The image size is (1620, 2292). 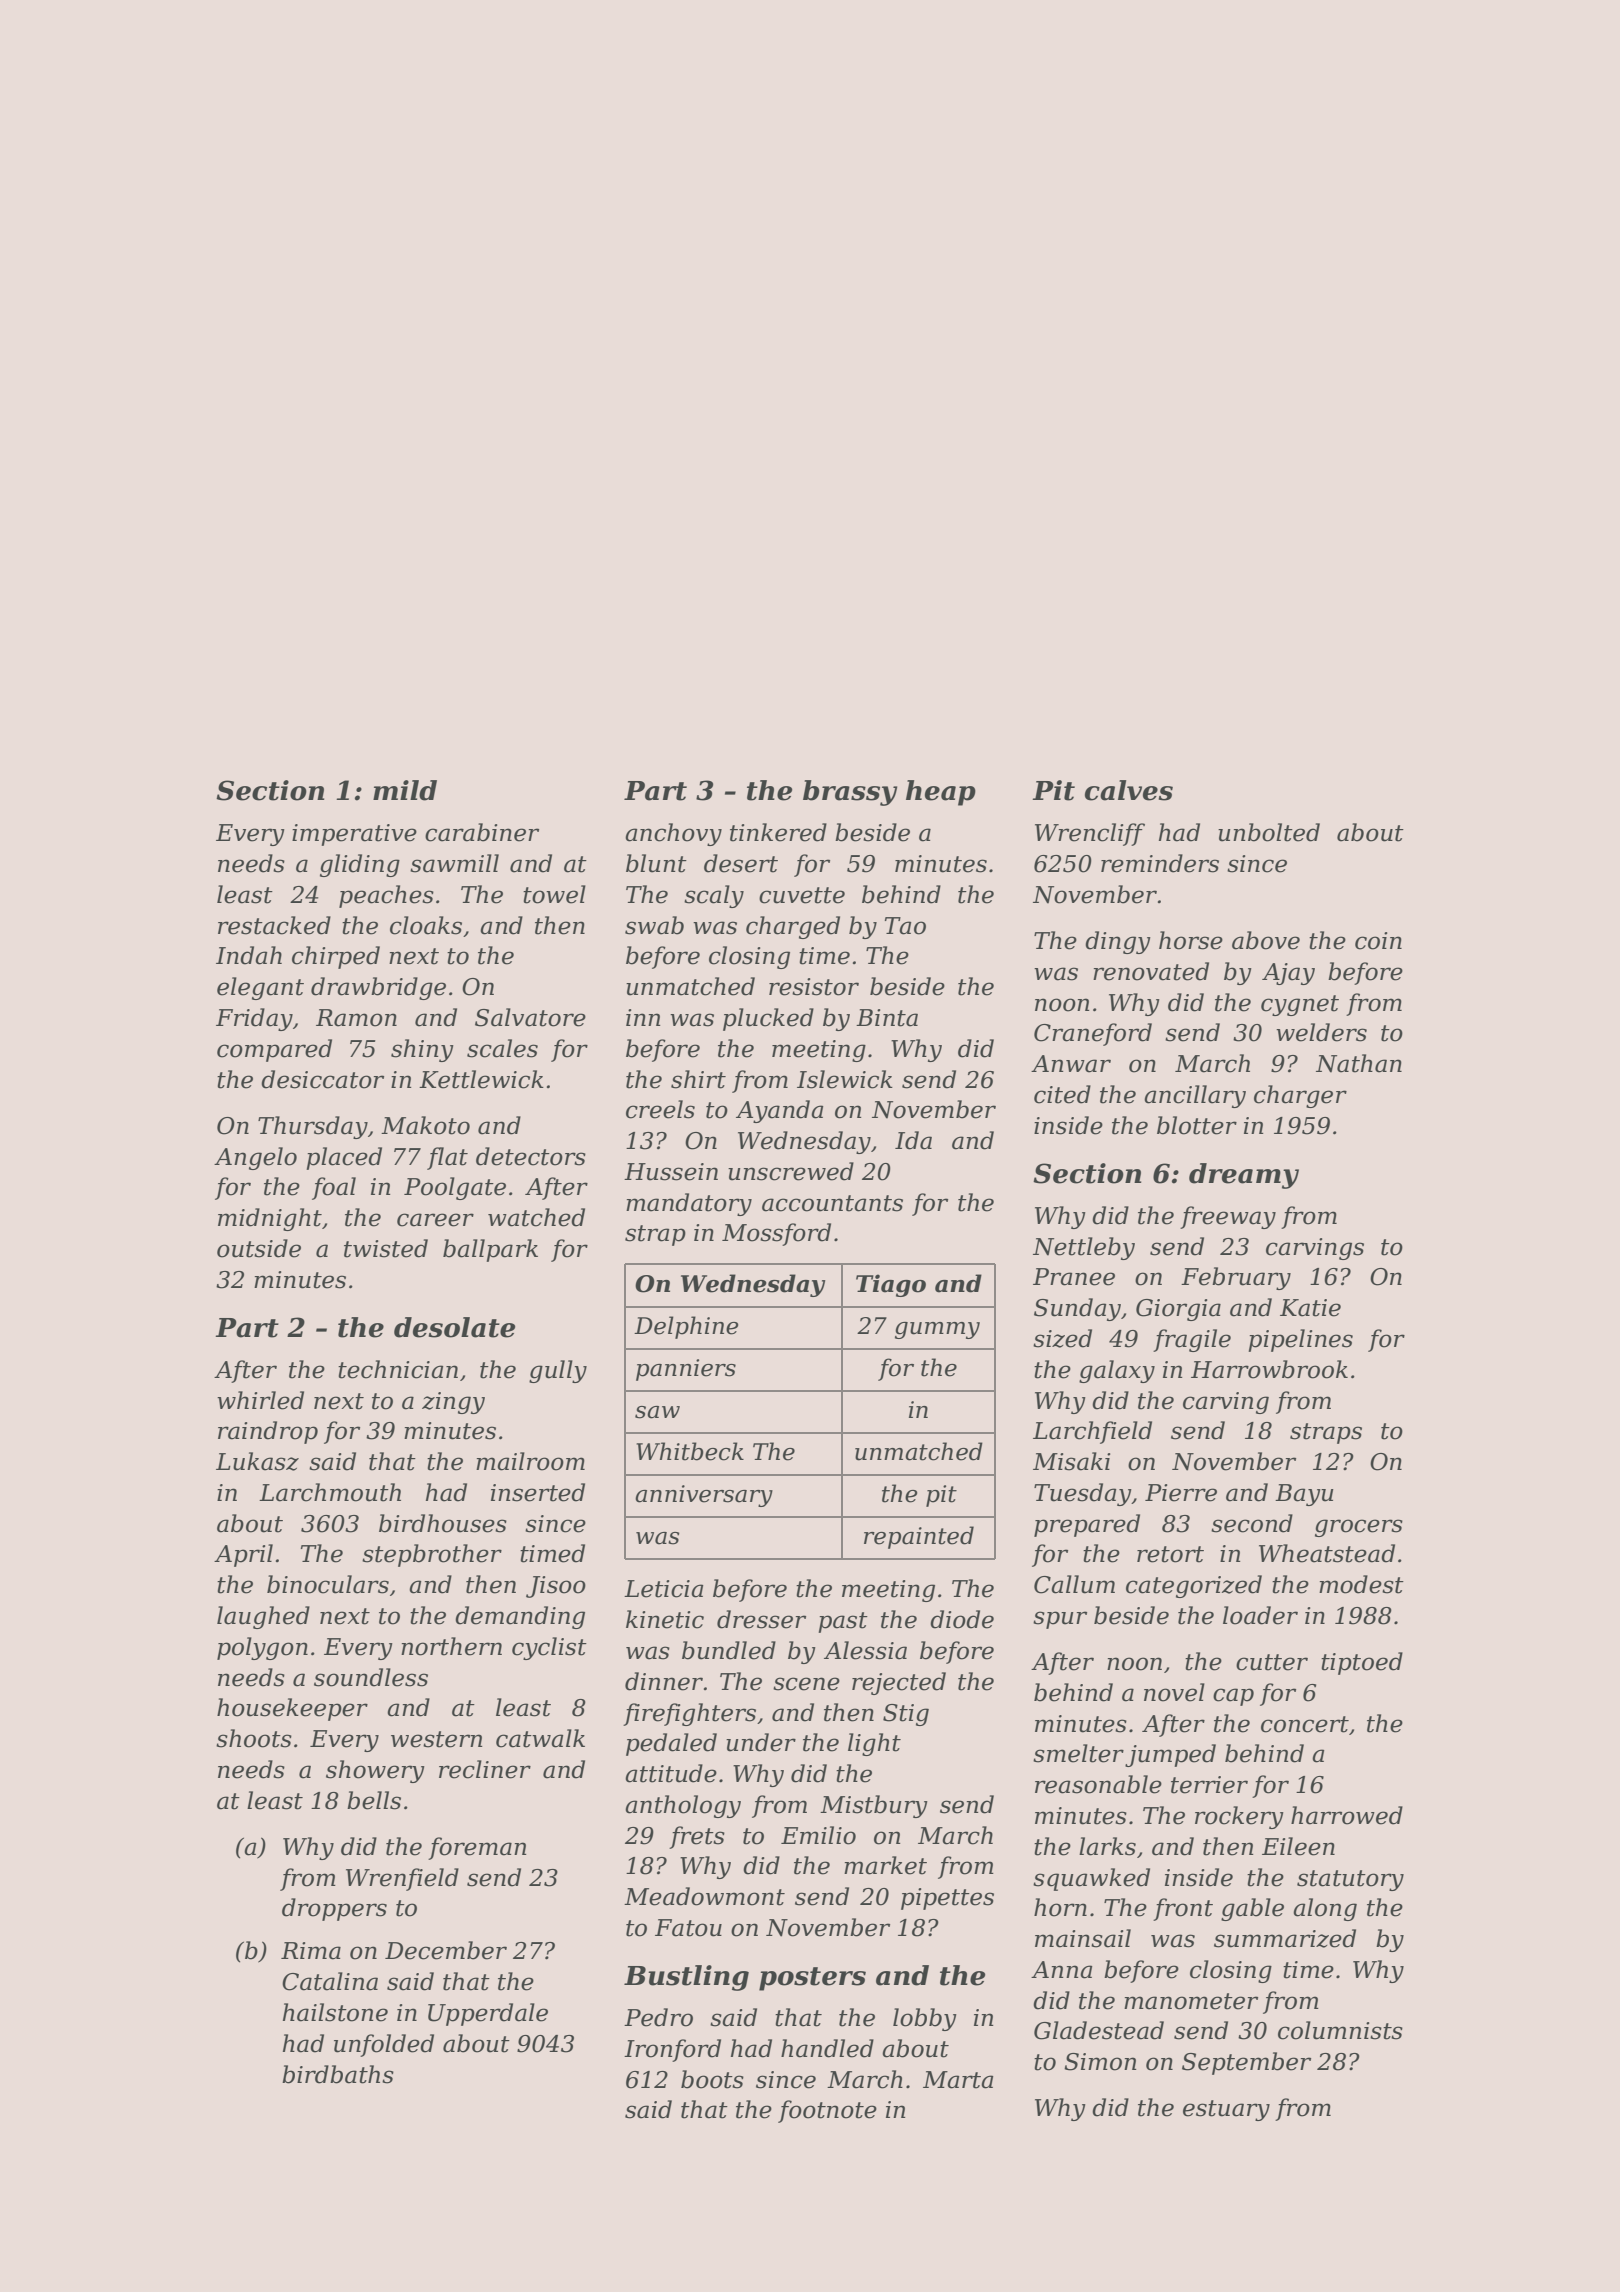 I want to click on handled, so click(x=827, y=2048).
